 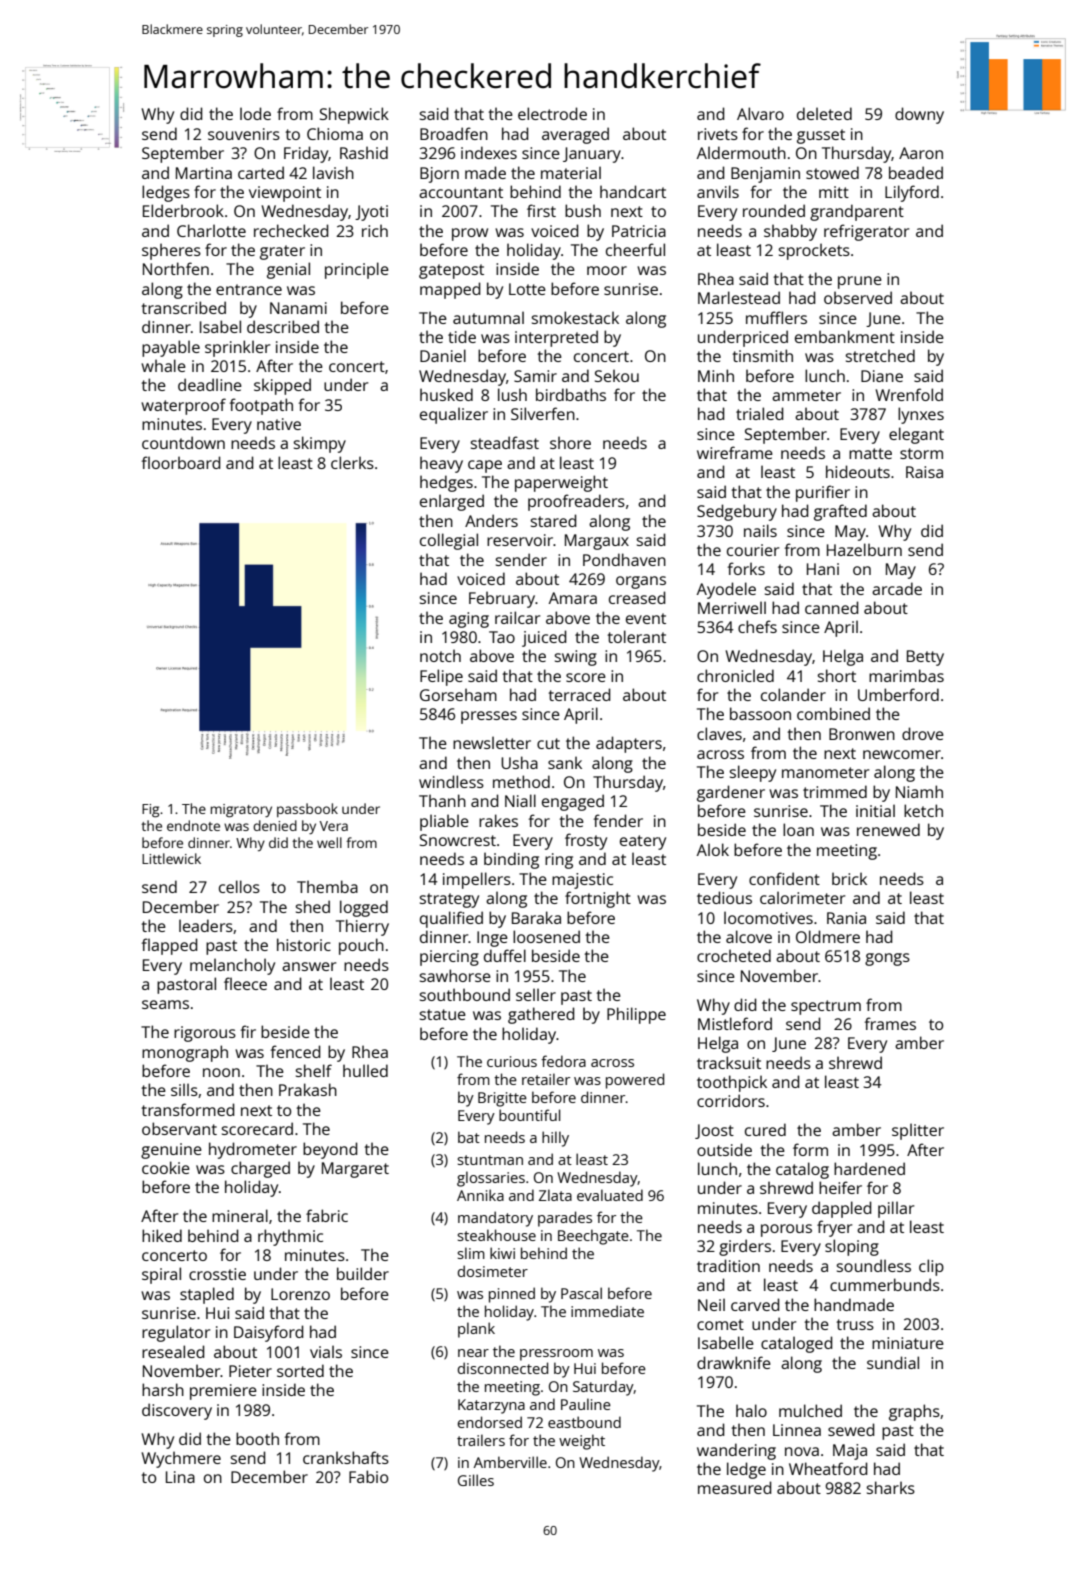 What do you see at coordinates (452, 502) in the page?
I see `enlarged` at bounding box center [452, 502].
